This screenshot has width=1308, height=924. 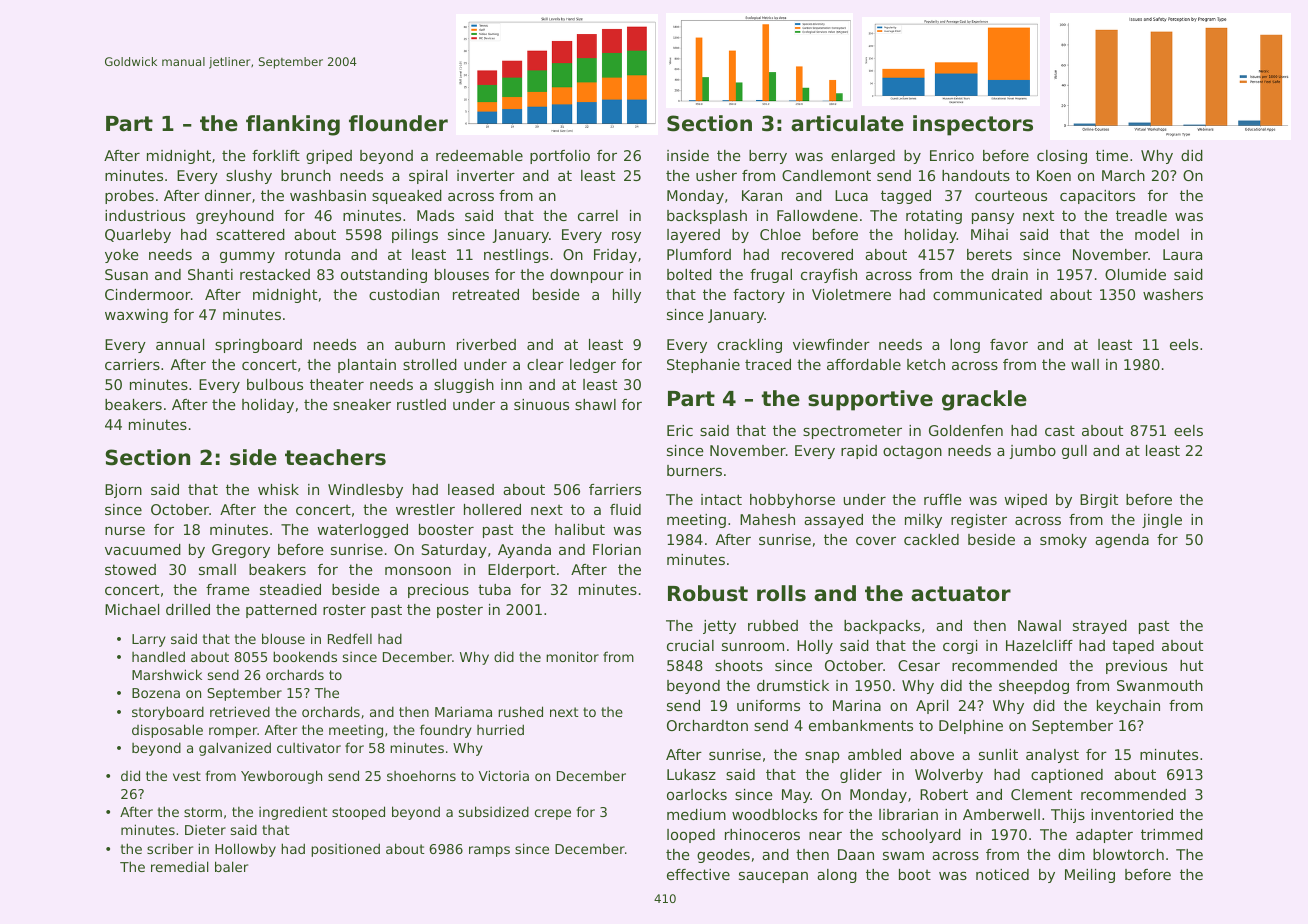 What do you see at coordinates (276, 155) in the screenshot?
I see `forklift` at bounding box center [276, 155].
